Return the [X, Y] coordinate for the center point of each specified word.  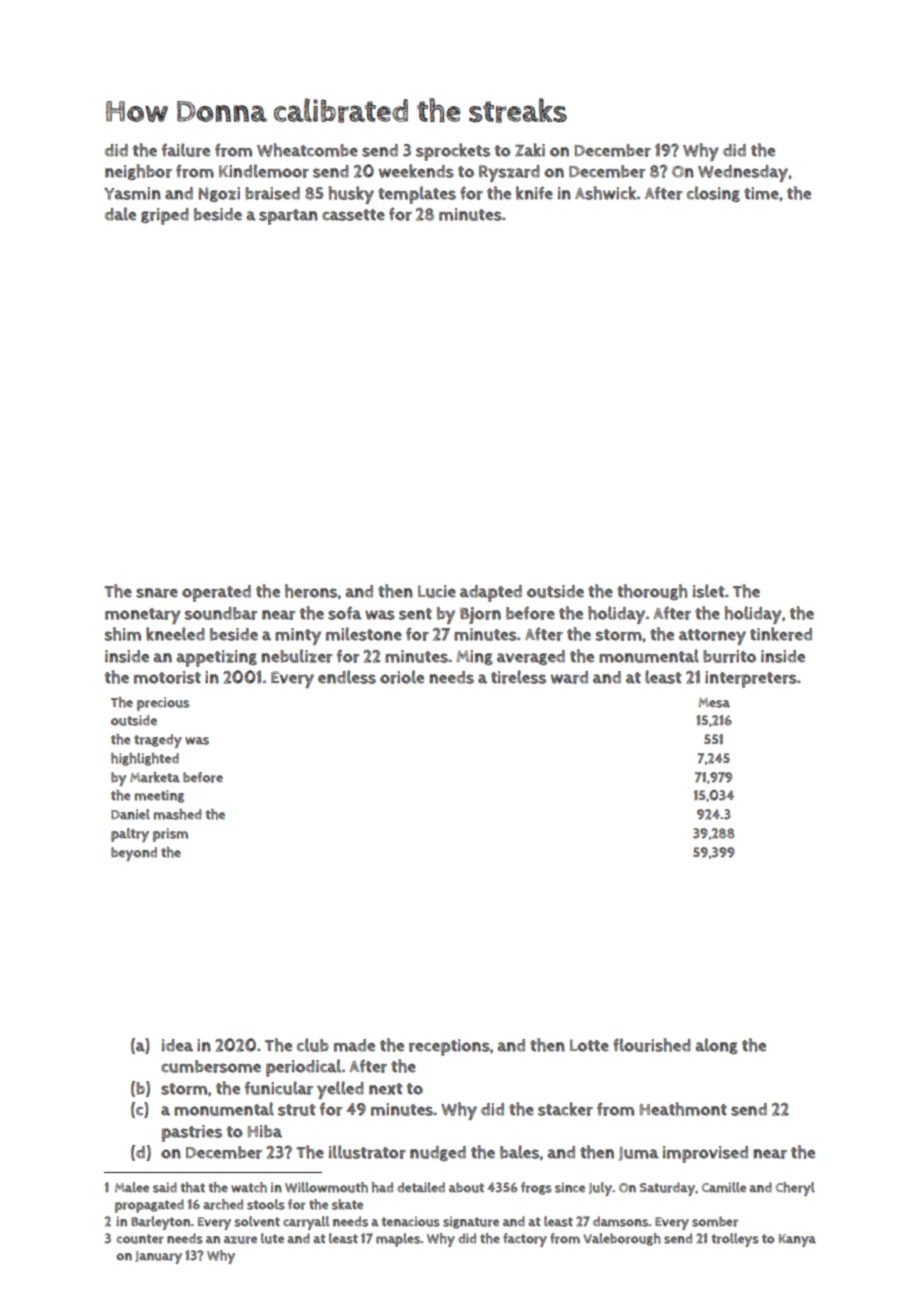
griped [165, 216]
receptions [449, 1047]
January [158, 1257]
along [716, 1046]
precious [163, 704]
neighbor [138, 172]
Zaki [530, 150]
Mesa [714, 703]
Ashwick [605, 193]
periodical [303, 1068]
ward [569, 677]
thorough [652, 592]
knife [534, 193]
